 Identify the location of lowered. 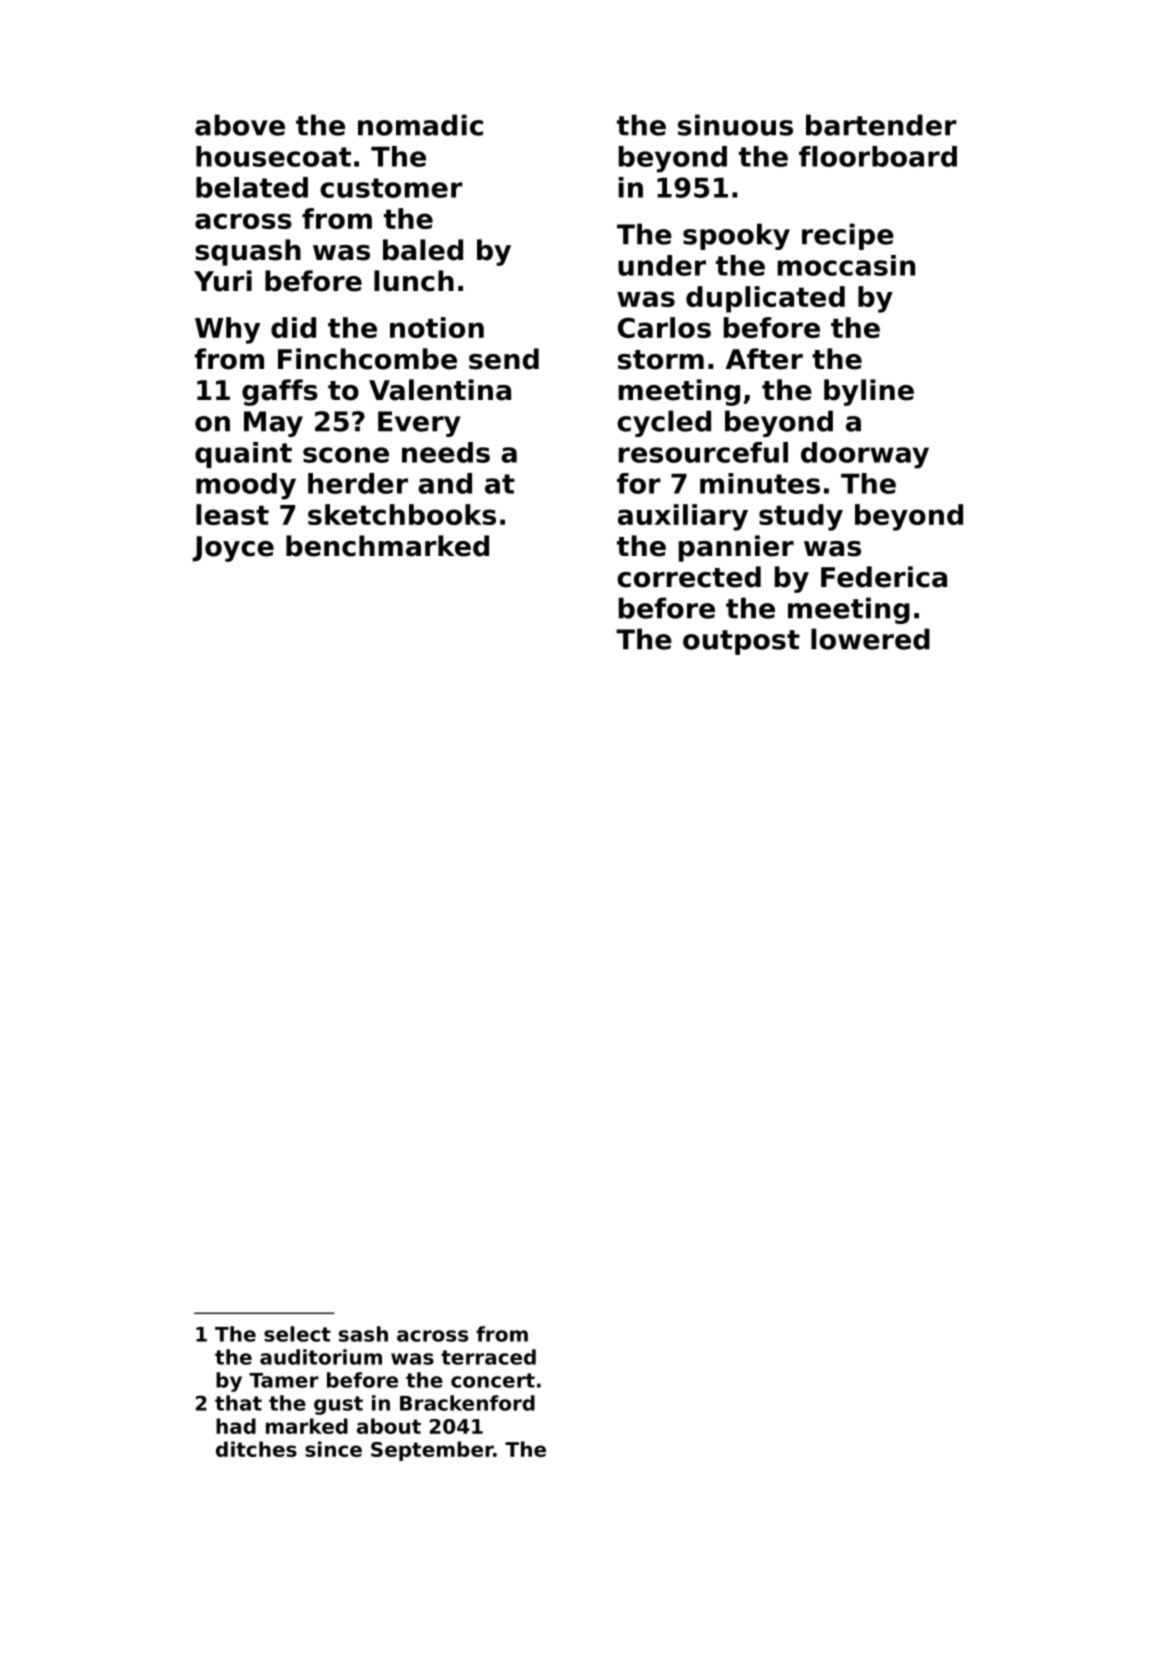
(870, 639).
